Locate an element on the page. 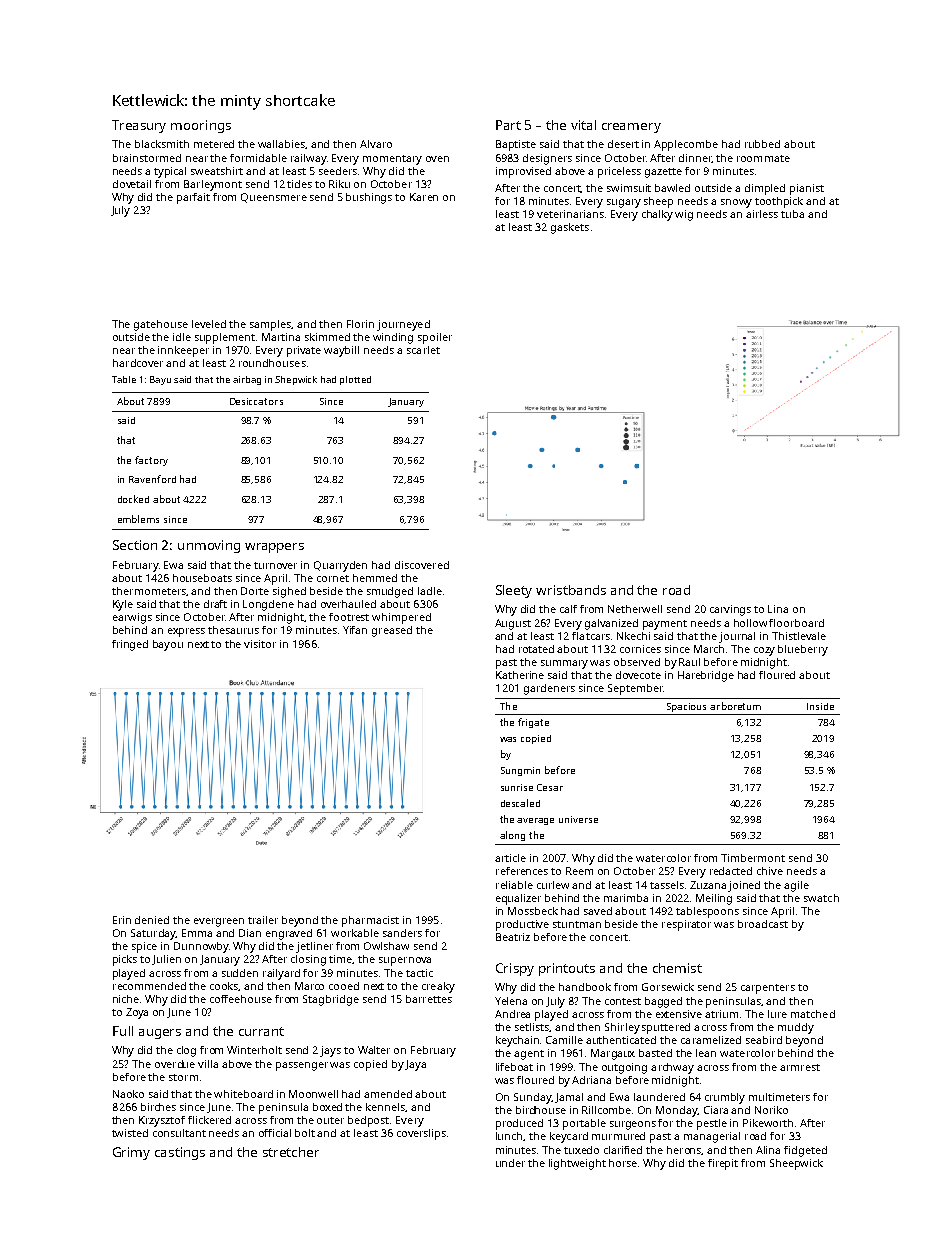  bayou is located at coordinates (168, 645).
